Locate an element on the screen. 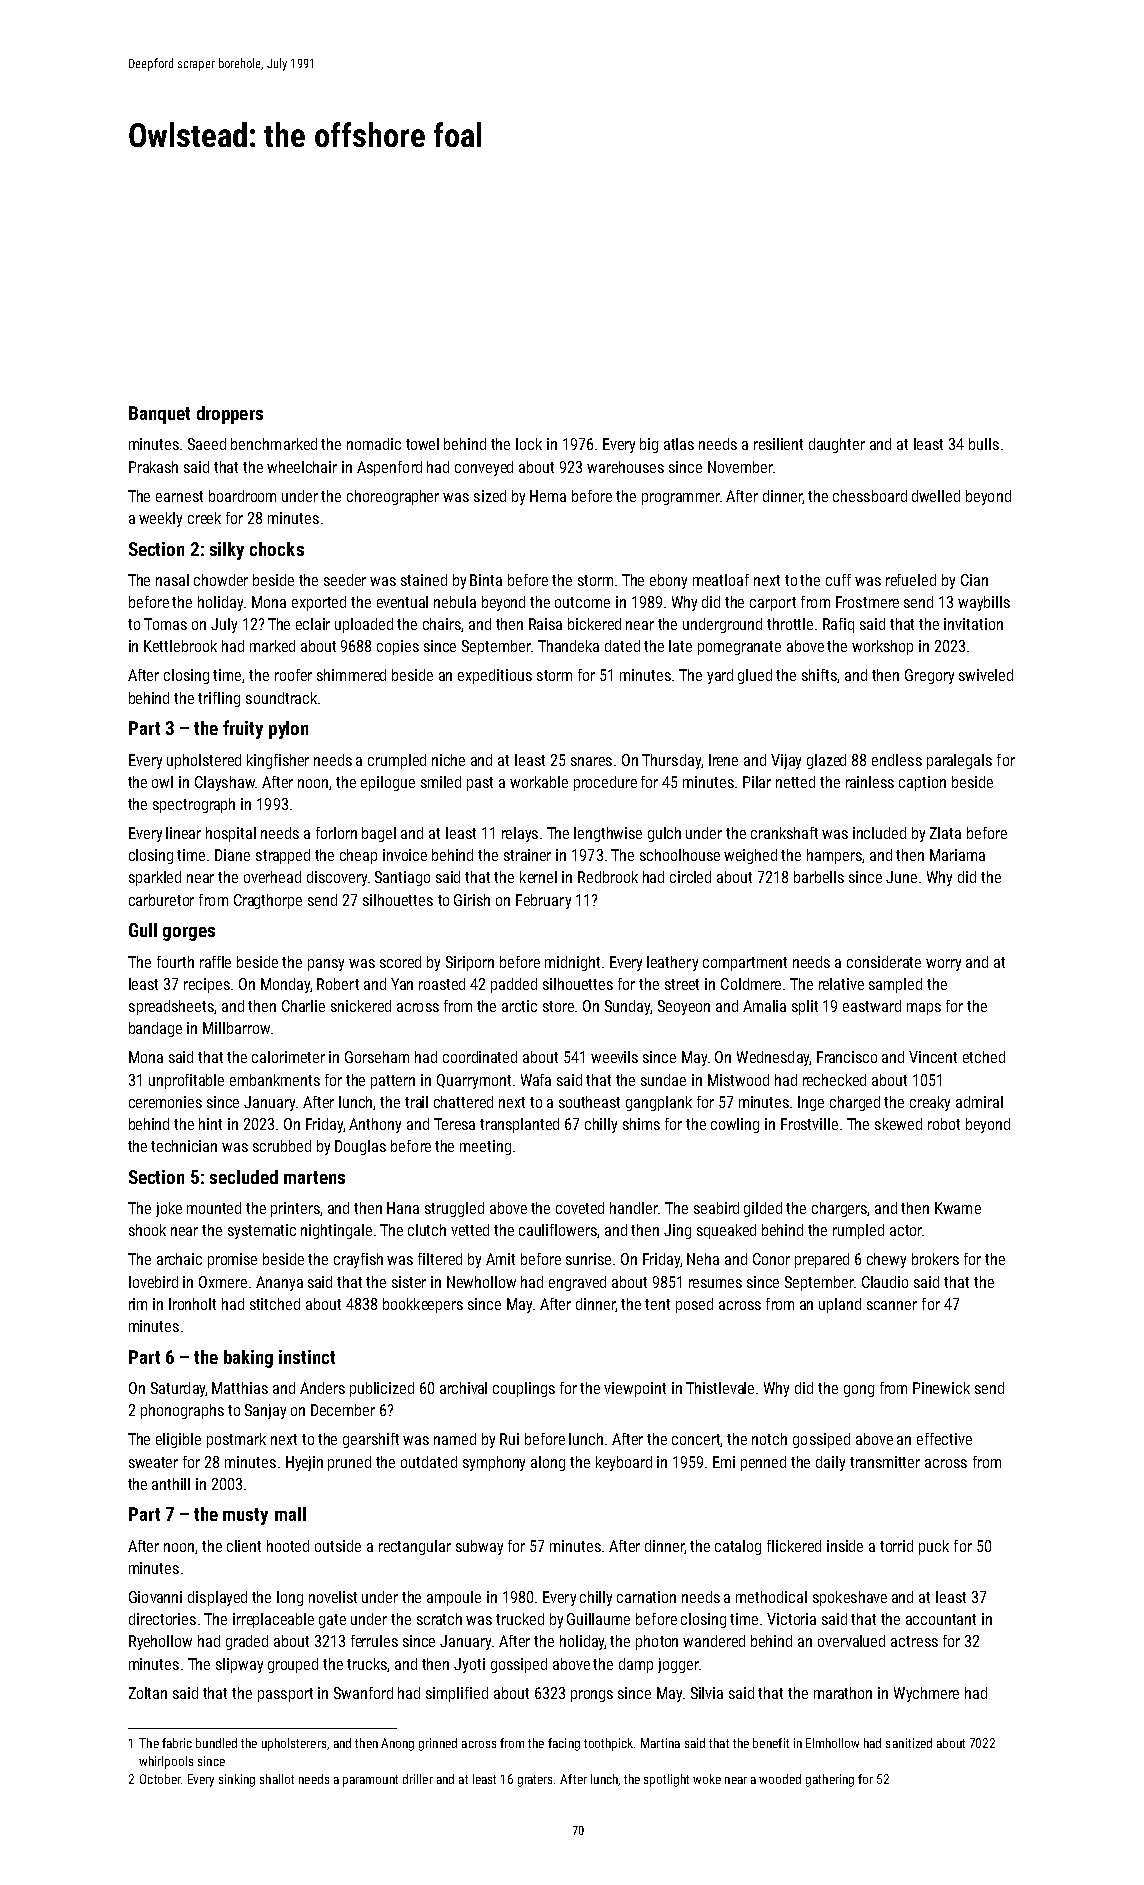 This screenshot has height=1885, width=1144. nomadic is located at coordinates (374, 444).
